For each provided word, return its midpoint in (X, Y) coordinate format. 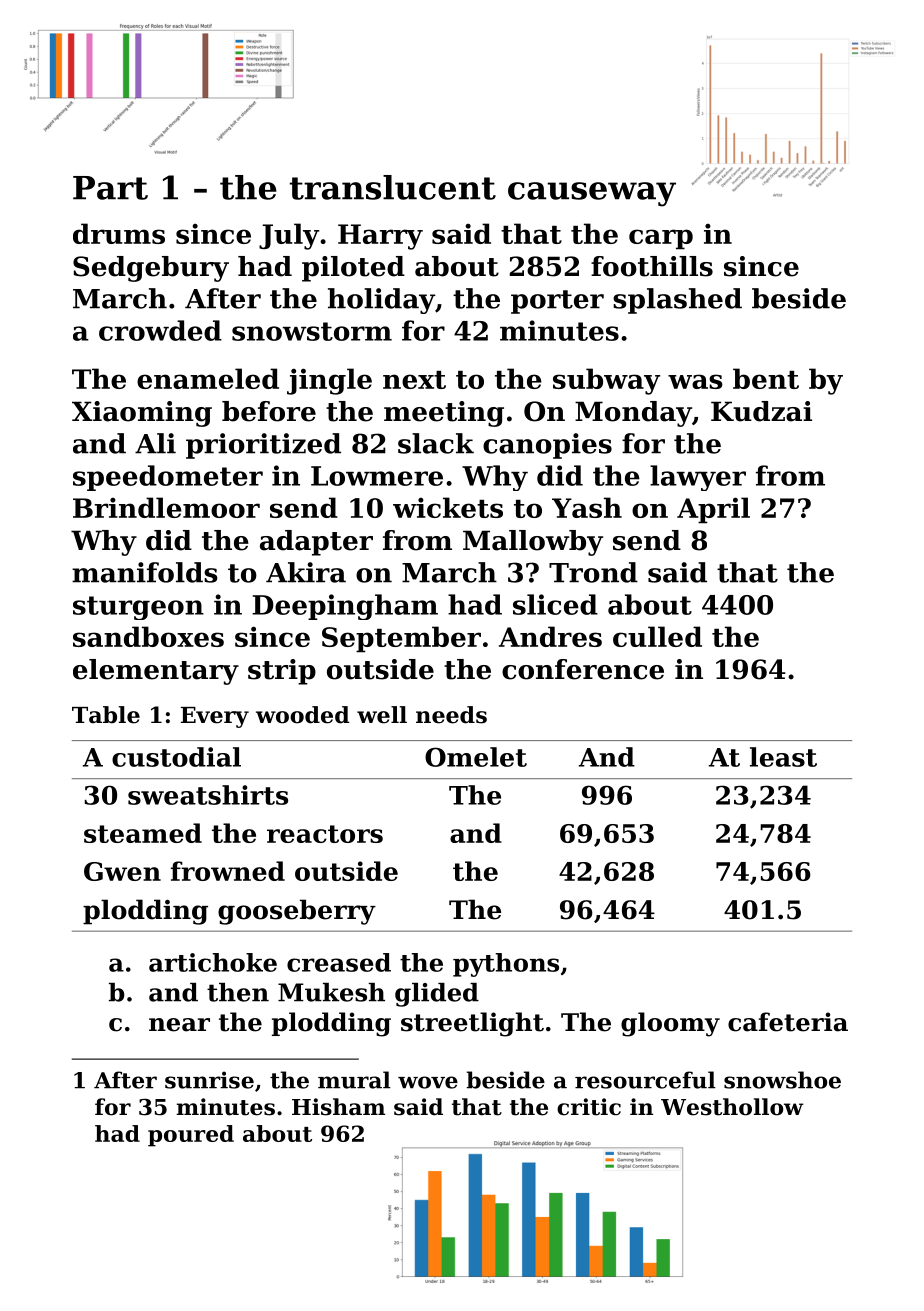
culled (657, 636)
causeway (592, 194)
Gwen (122, 871)
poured (191, 1136)
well (382, 715)
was (695, 381)
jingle (329, 381)
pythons (506, 965)
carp (661, 239)
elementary (156, 672)
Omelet (476, 757)
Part (110, 188)
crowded (160, 330)
